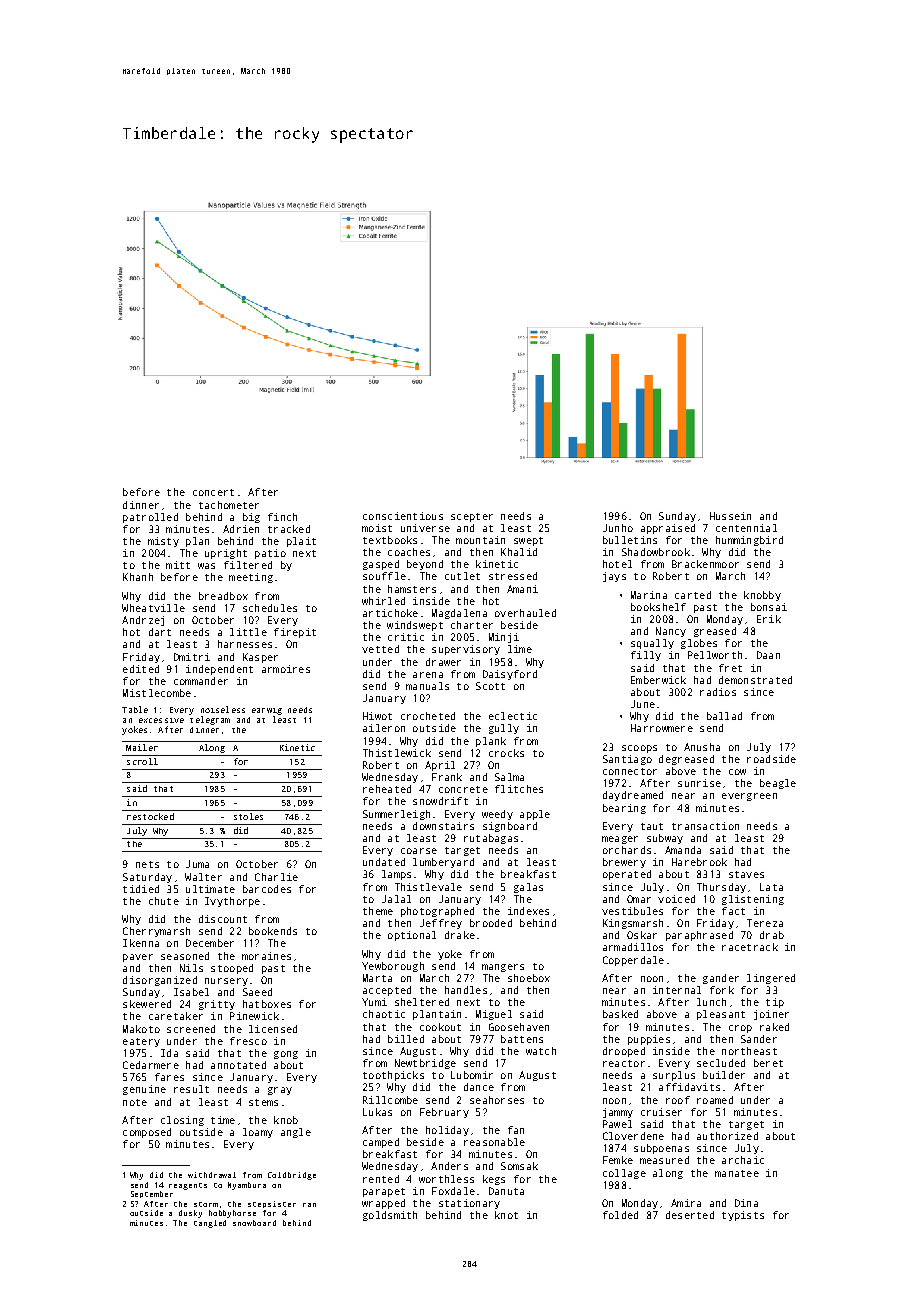  What do you see at coordinates (529, 978) in the screenshot?
I see `shoebox` at bounding box center [529, 978].
